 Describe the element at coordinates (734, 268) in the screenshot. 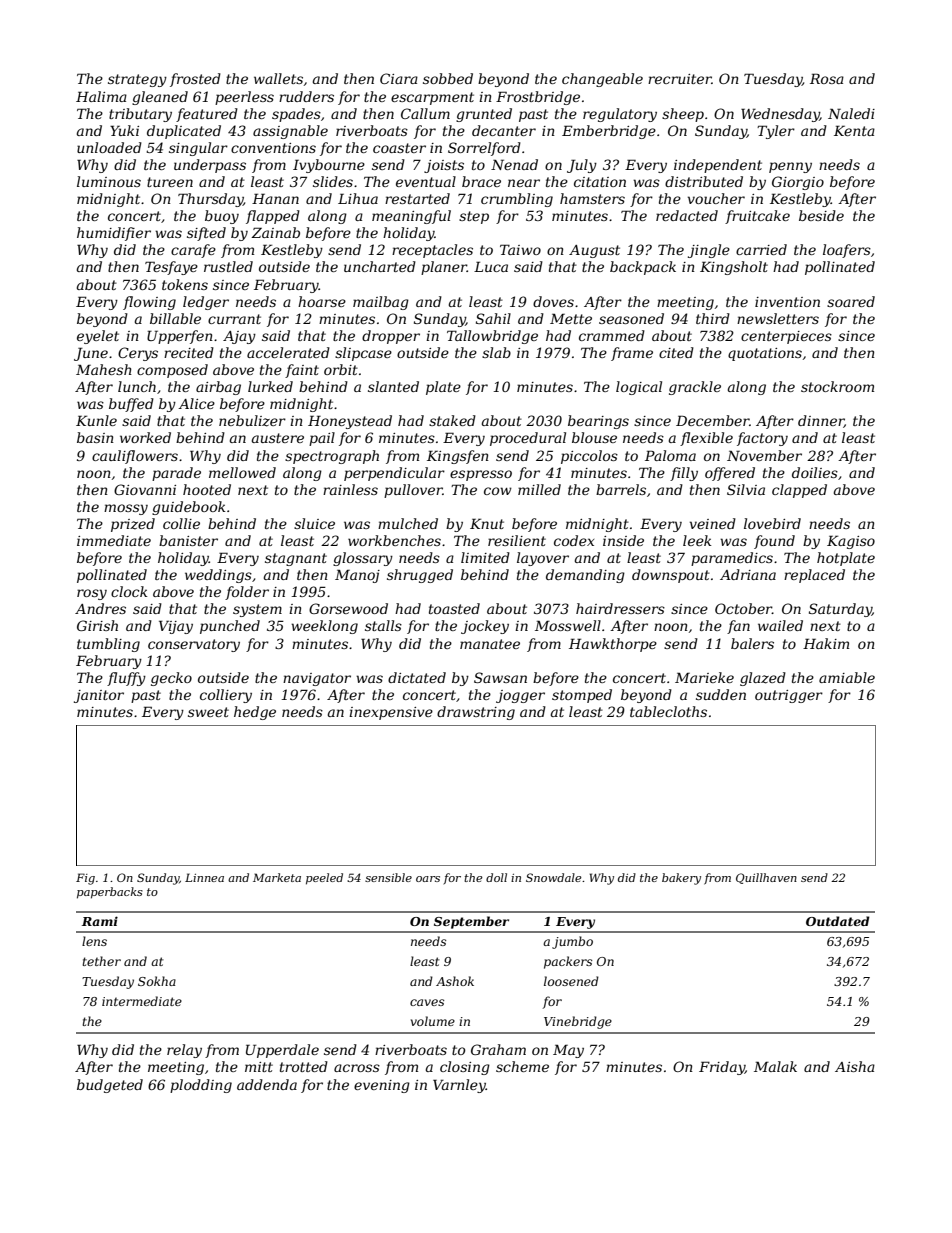

I see `Kingsholt` at that location.
